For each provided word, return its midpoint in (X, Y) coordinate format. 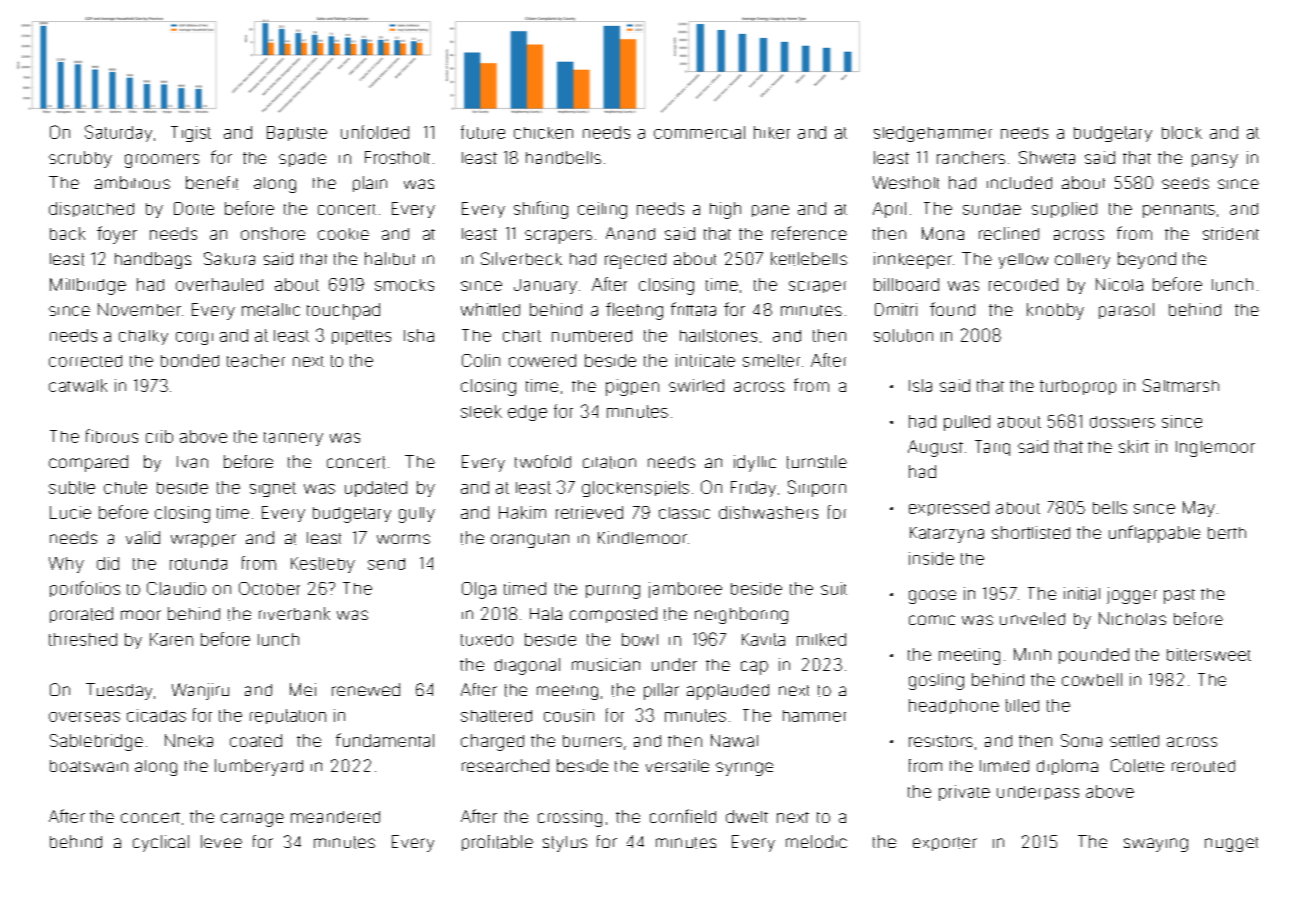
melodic (816, 841)
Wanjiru (200, 691)
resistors (941, 741)
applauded (728, 692)
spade (302, 159)
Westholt (906, 182)
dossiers (1122, 422)
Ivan (192, 462)
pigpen (632, 387)
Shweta (1047, 157)
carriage (252, 820)
